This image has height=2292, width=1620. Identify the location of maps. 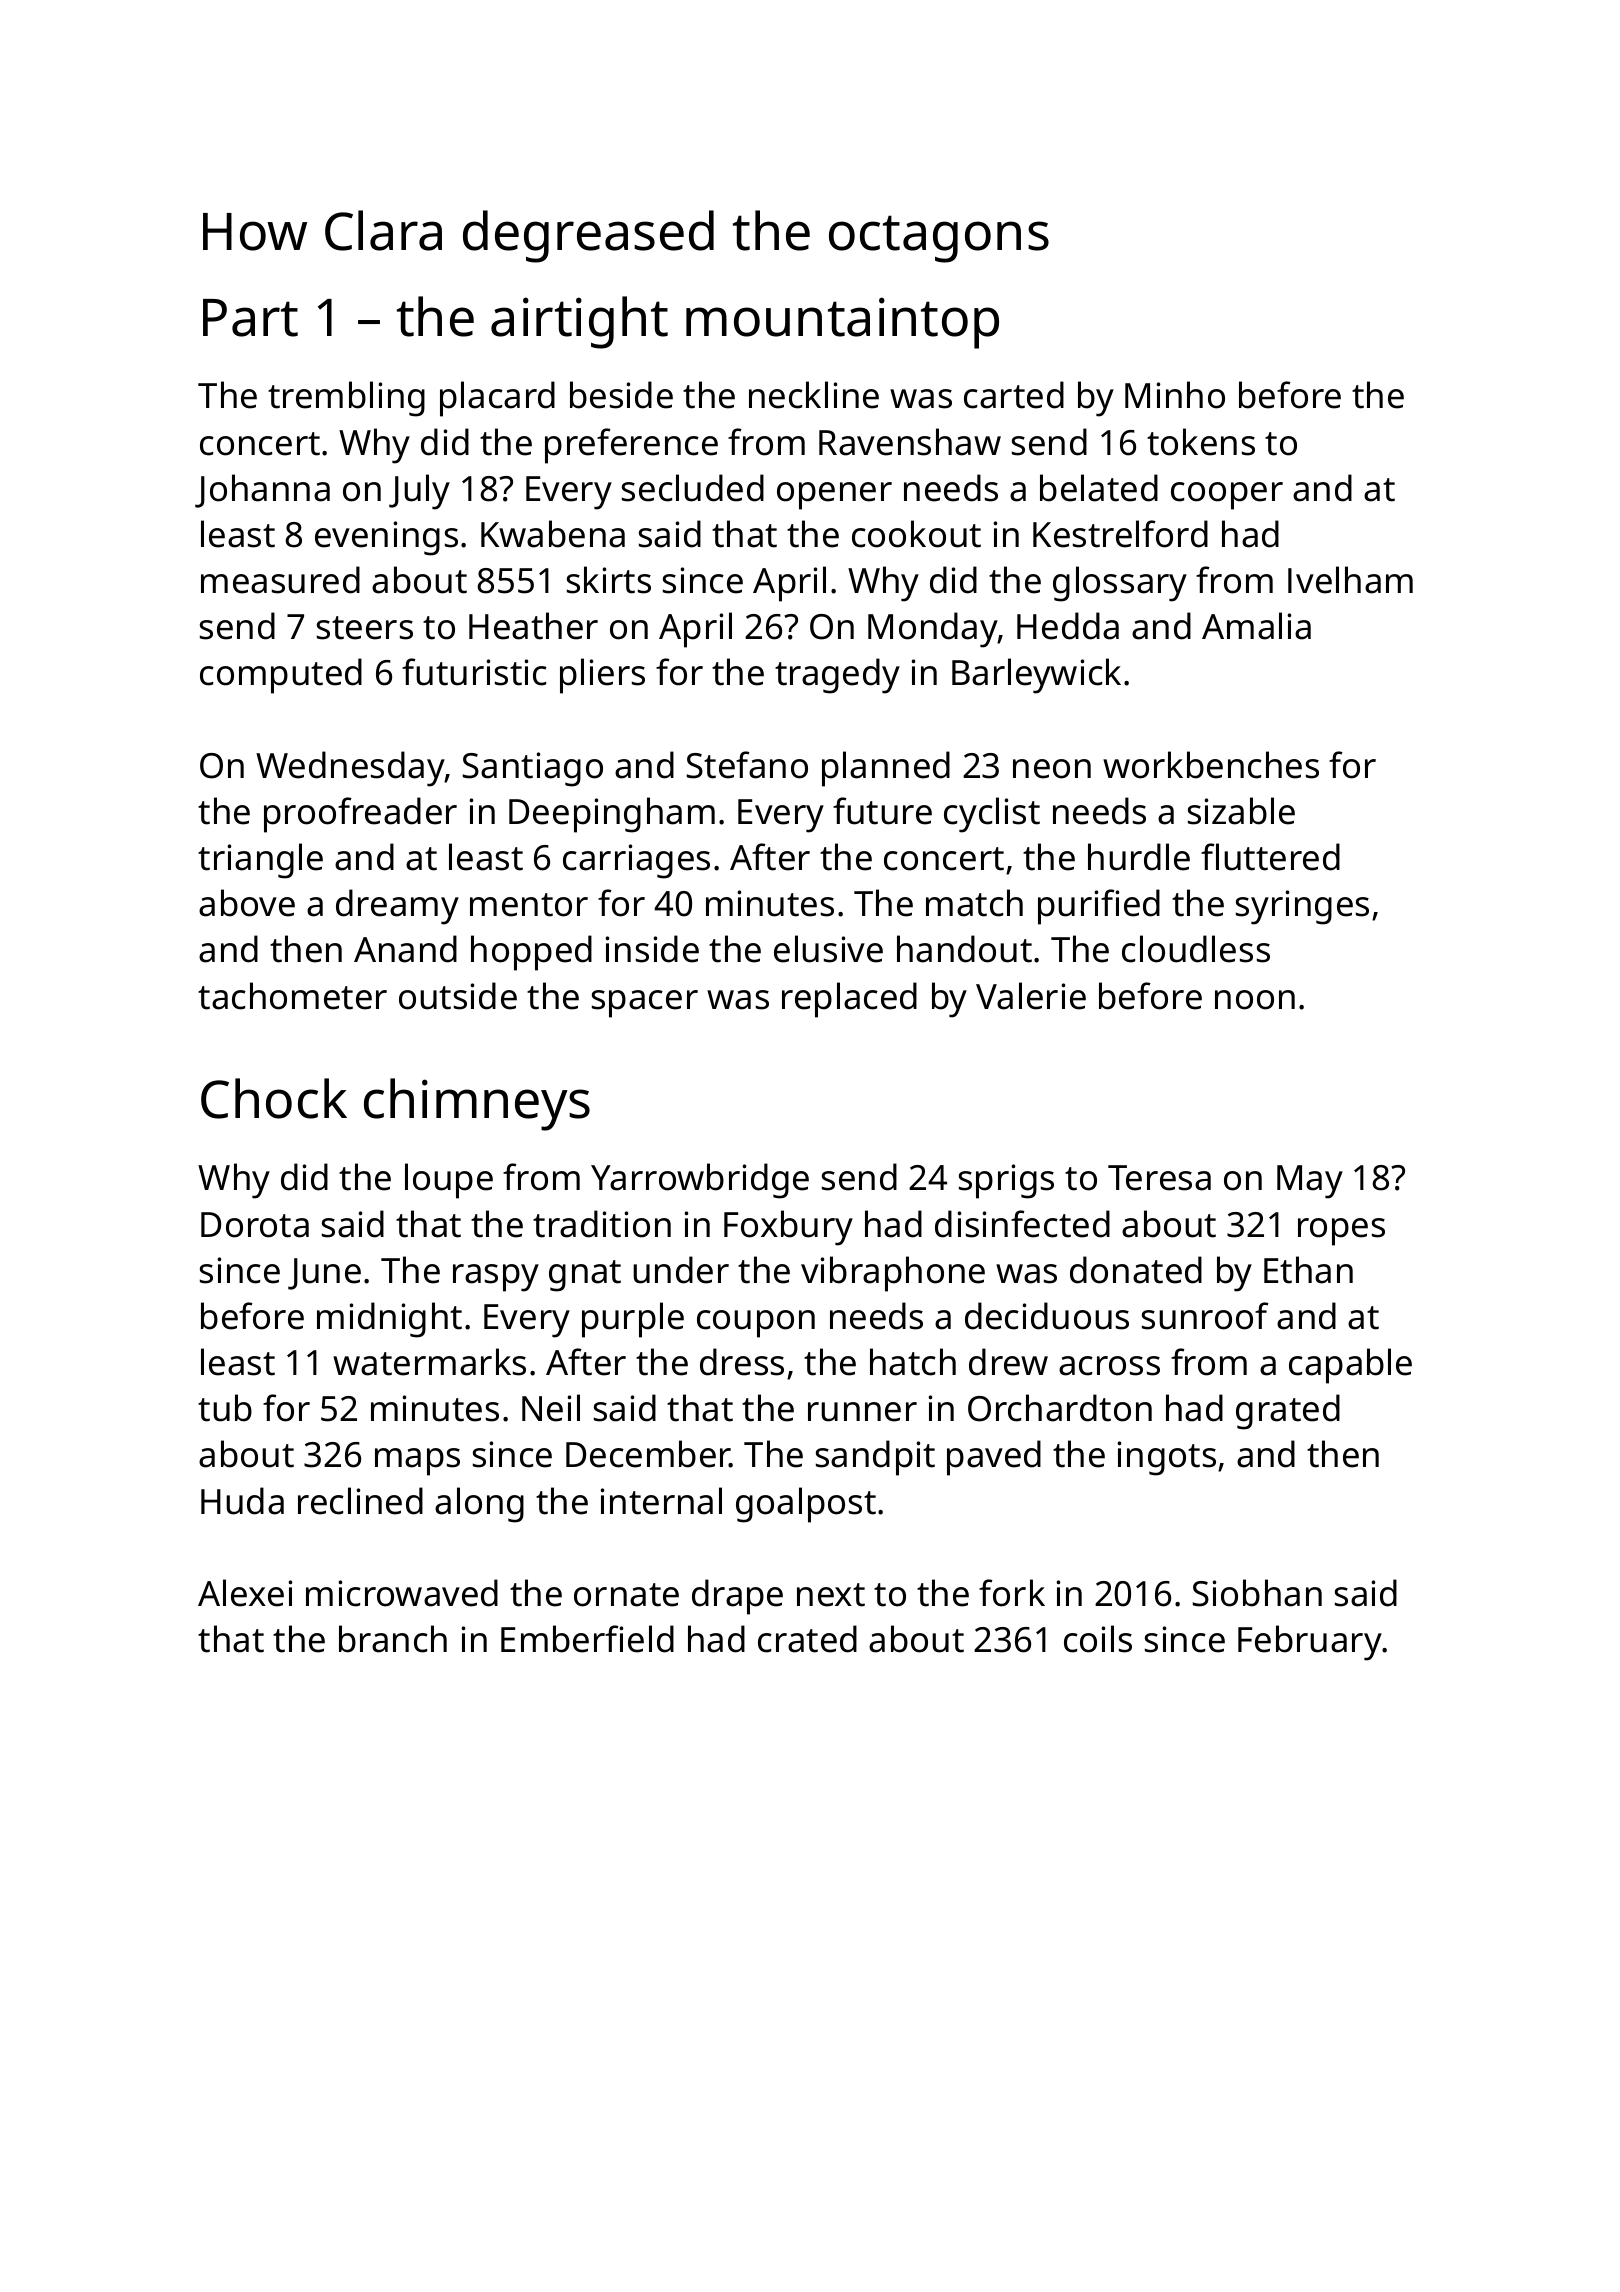
(417, 1462).
